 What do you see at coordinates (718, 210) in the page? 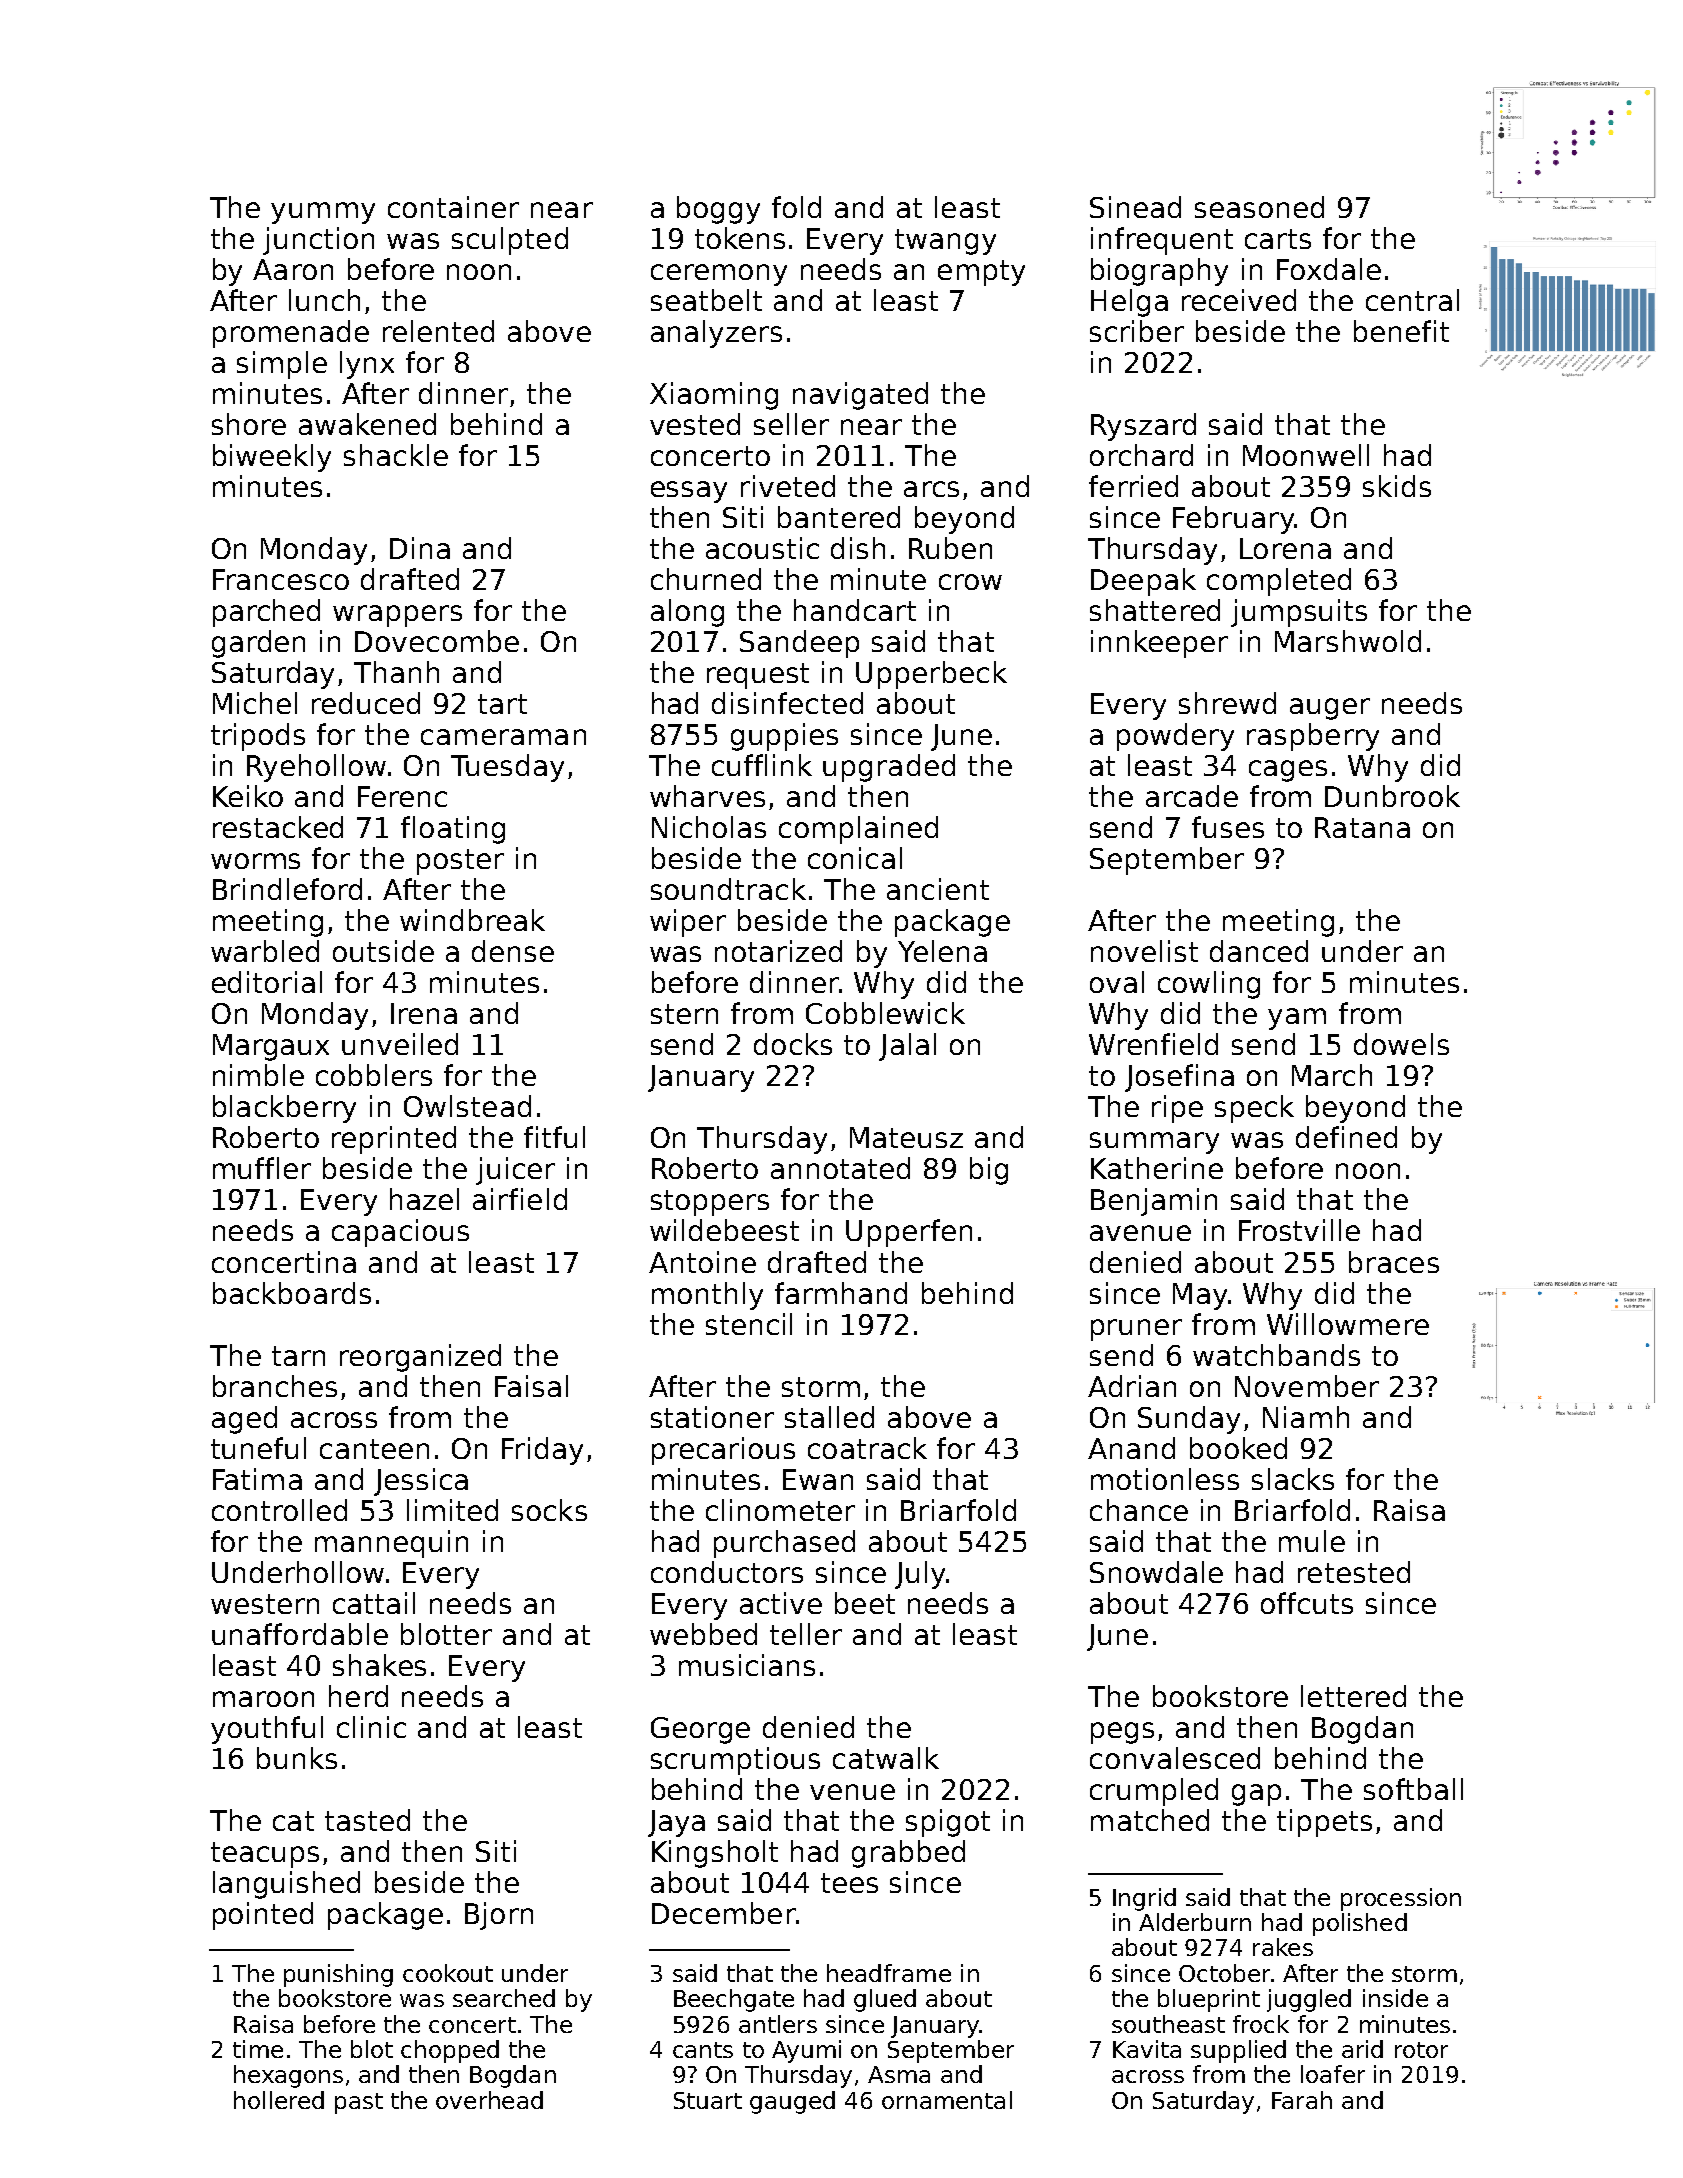
I see `boggy` at bounding box center [718, 210].
